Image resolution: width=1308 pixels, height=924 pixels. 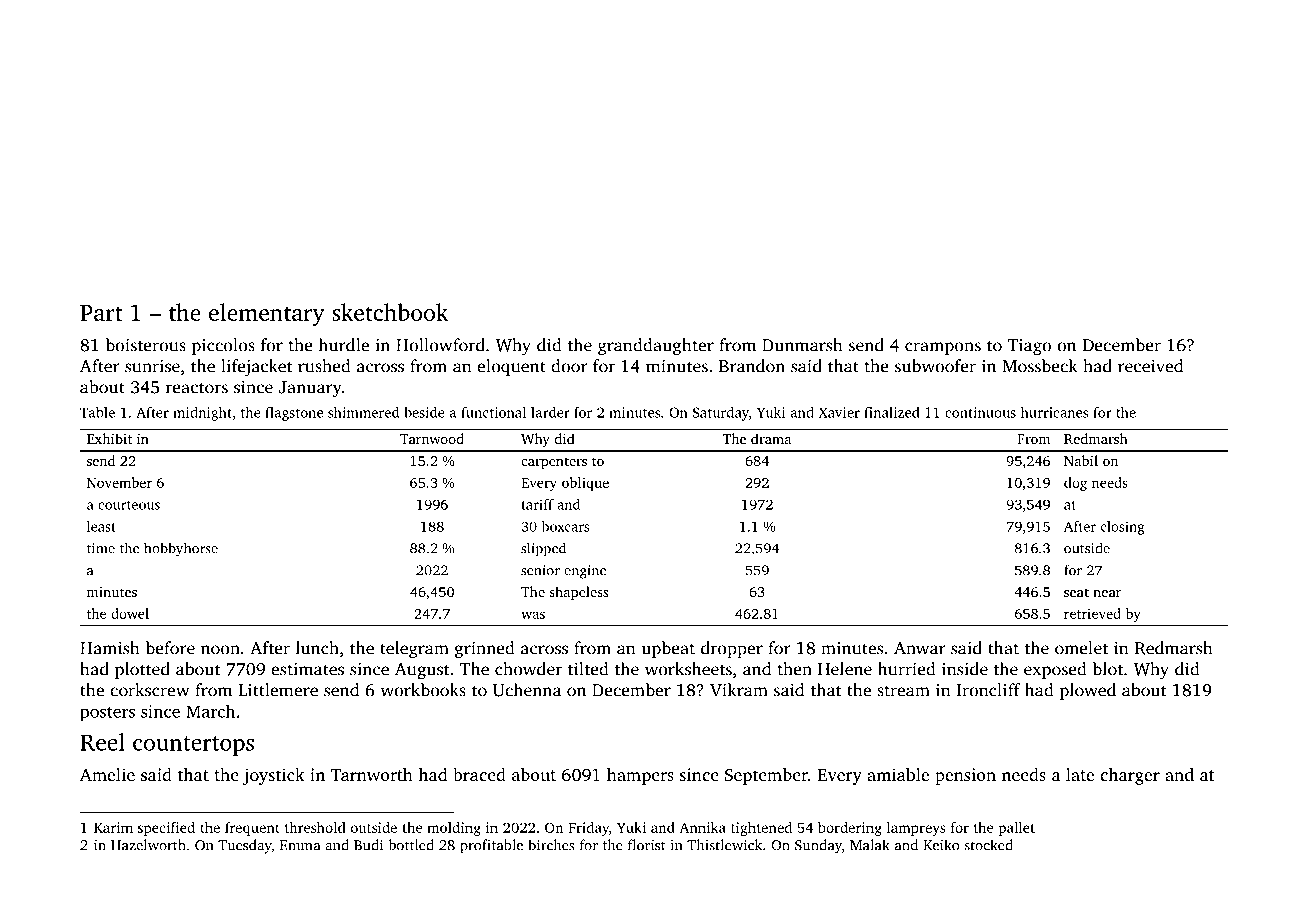 What do you see at coordinates (440, 345) in the screenshot?
I see `Hollowford` at bounding box center [440, 345].
